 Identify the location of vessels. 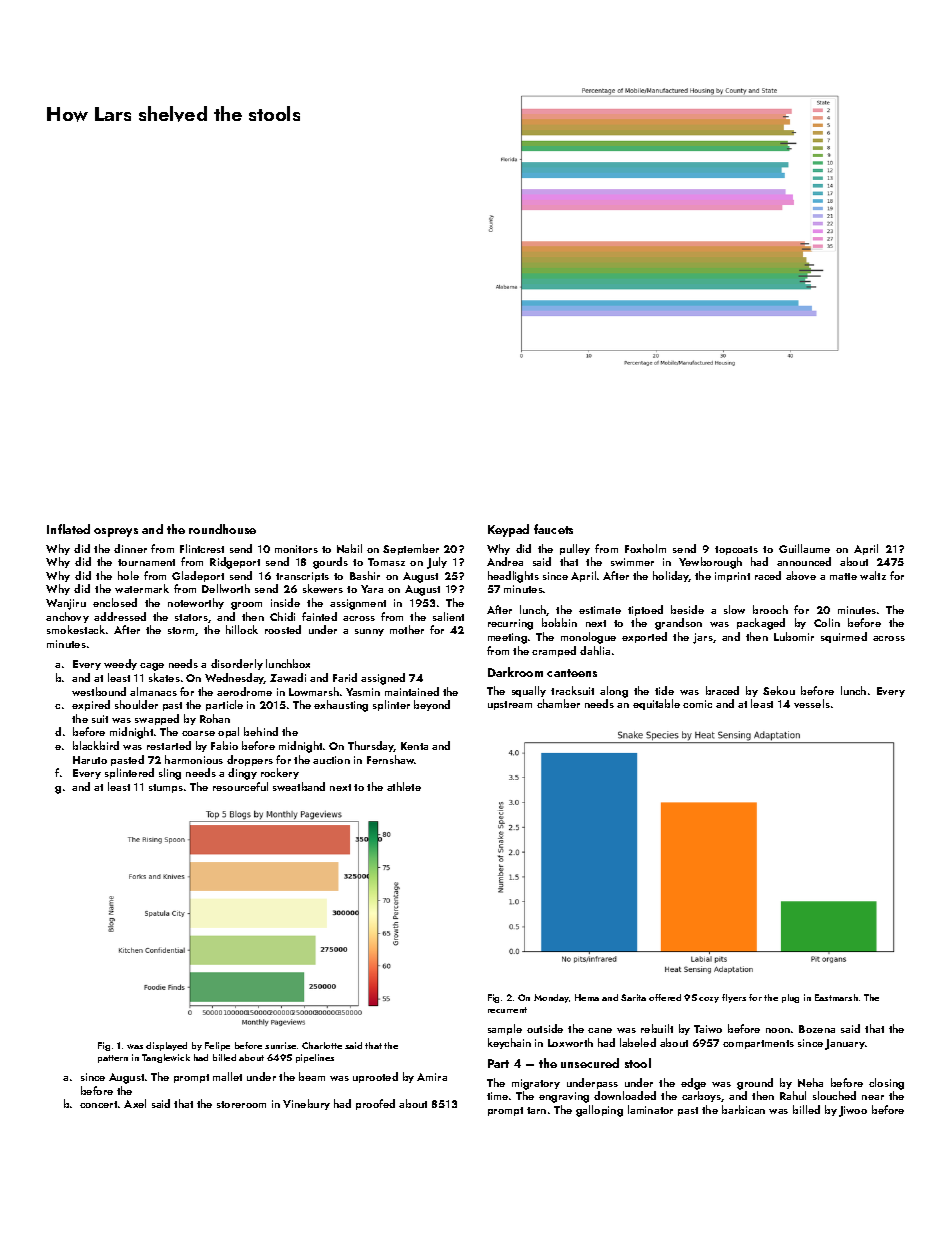
(812, 703).
